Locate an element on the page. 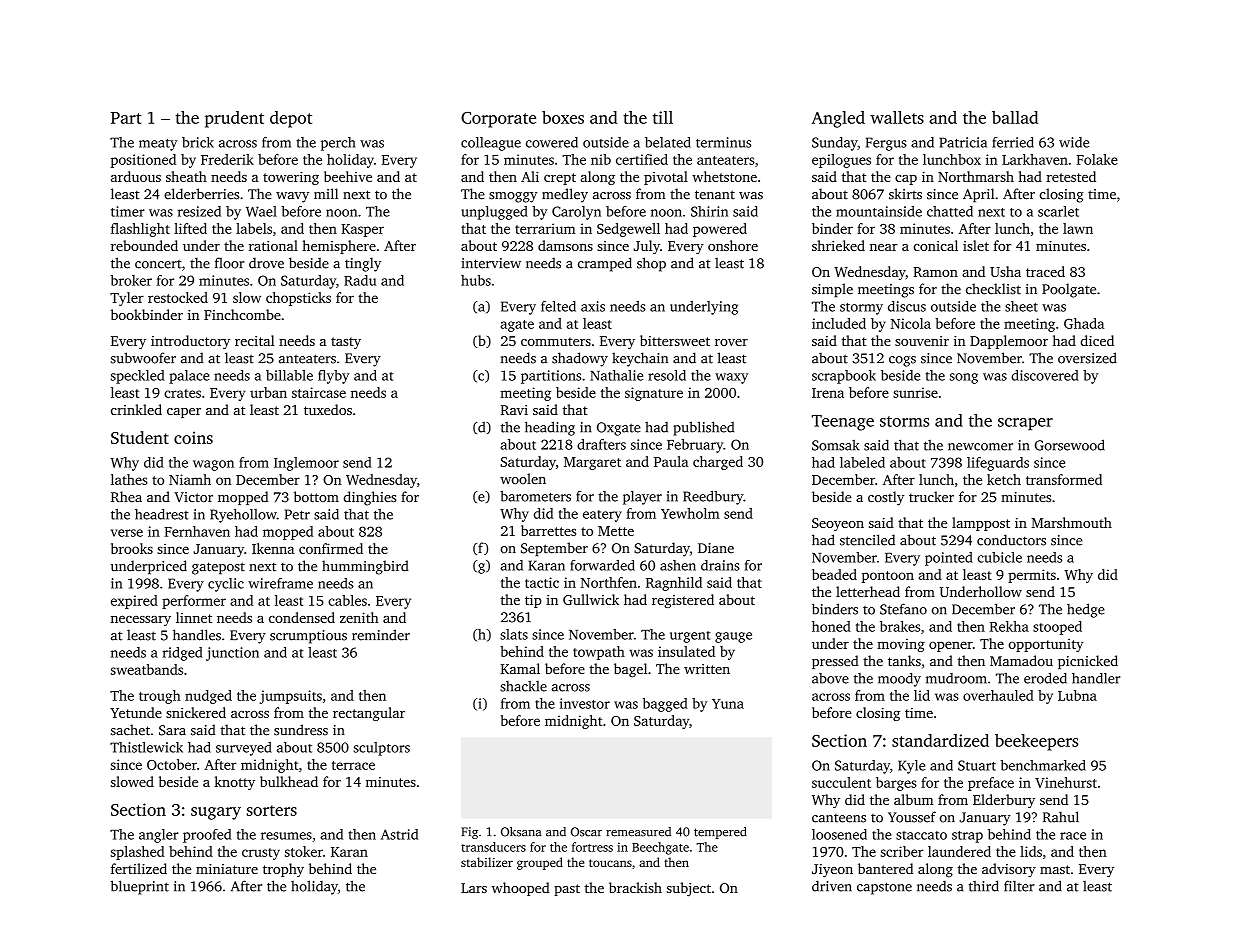 This document has height=952, width=1233. brick is located at coordinates (198, 142).
